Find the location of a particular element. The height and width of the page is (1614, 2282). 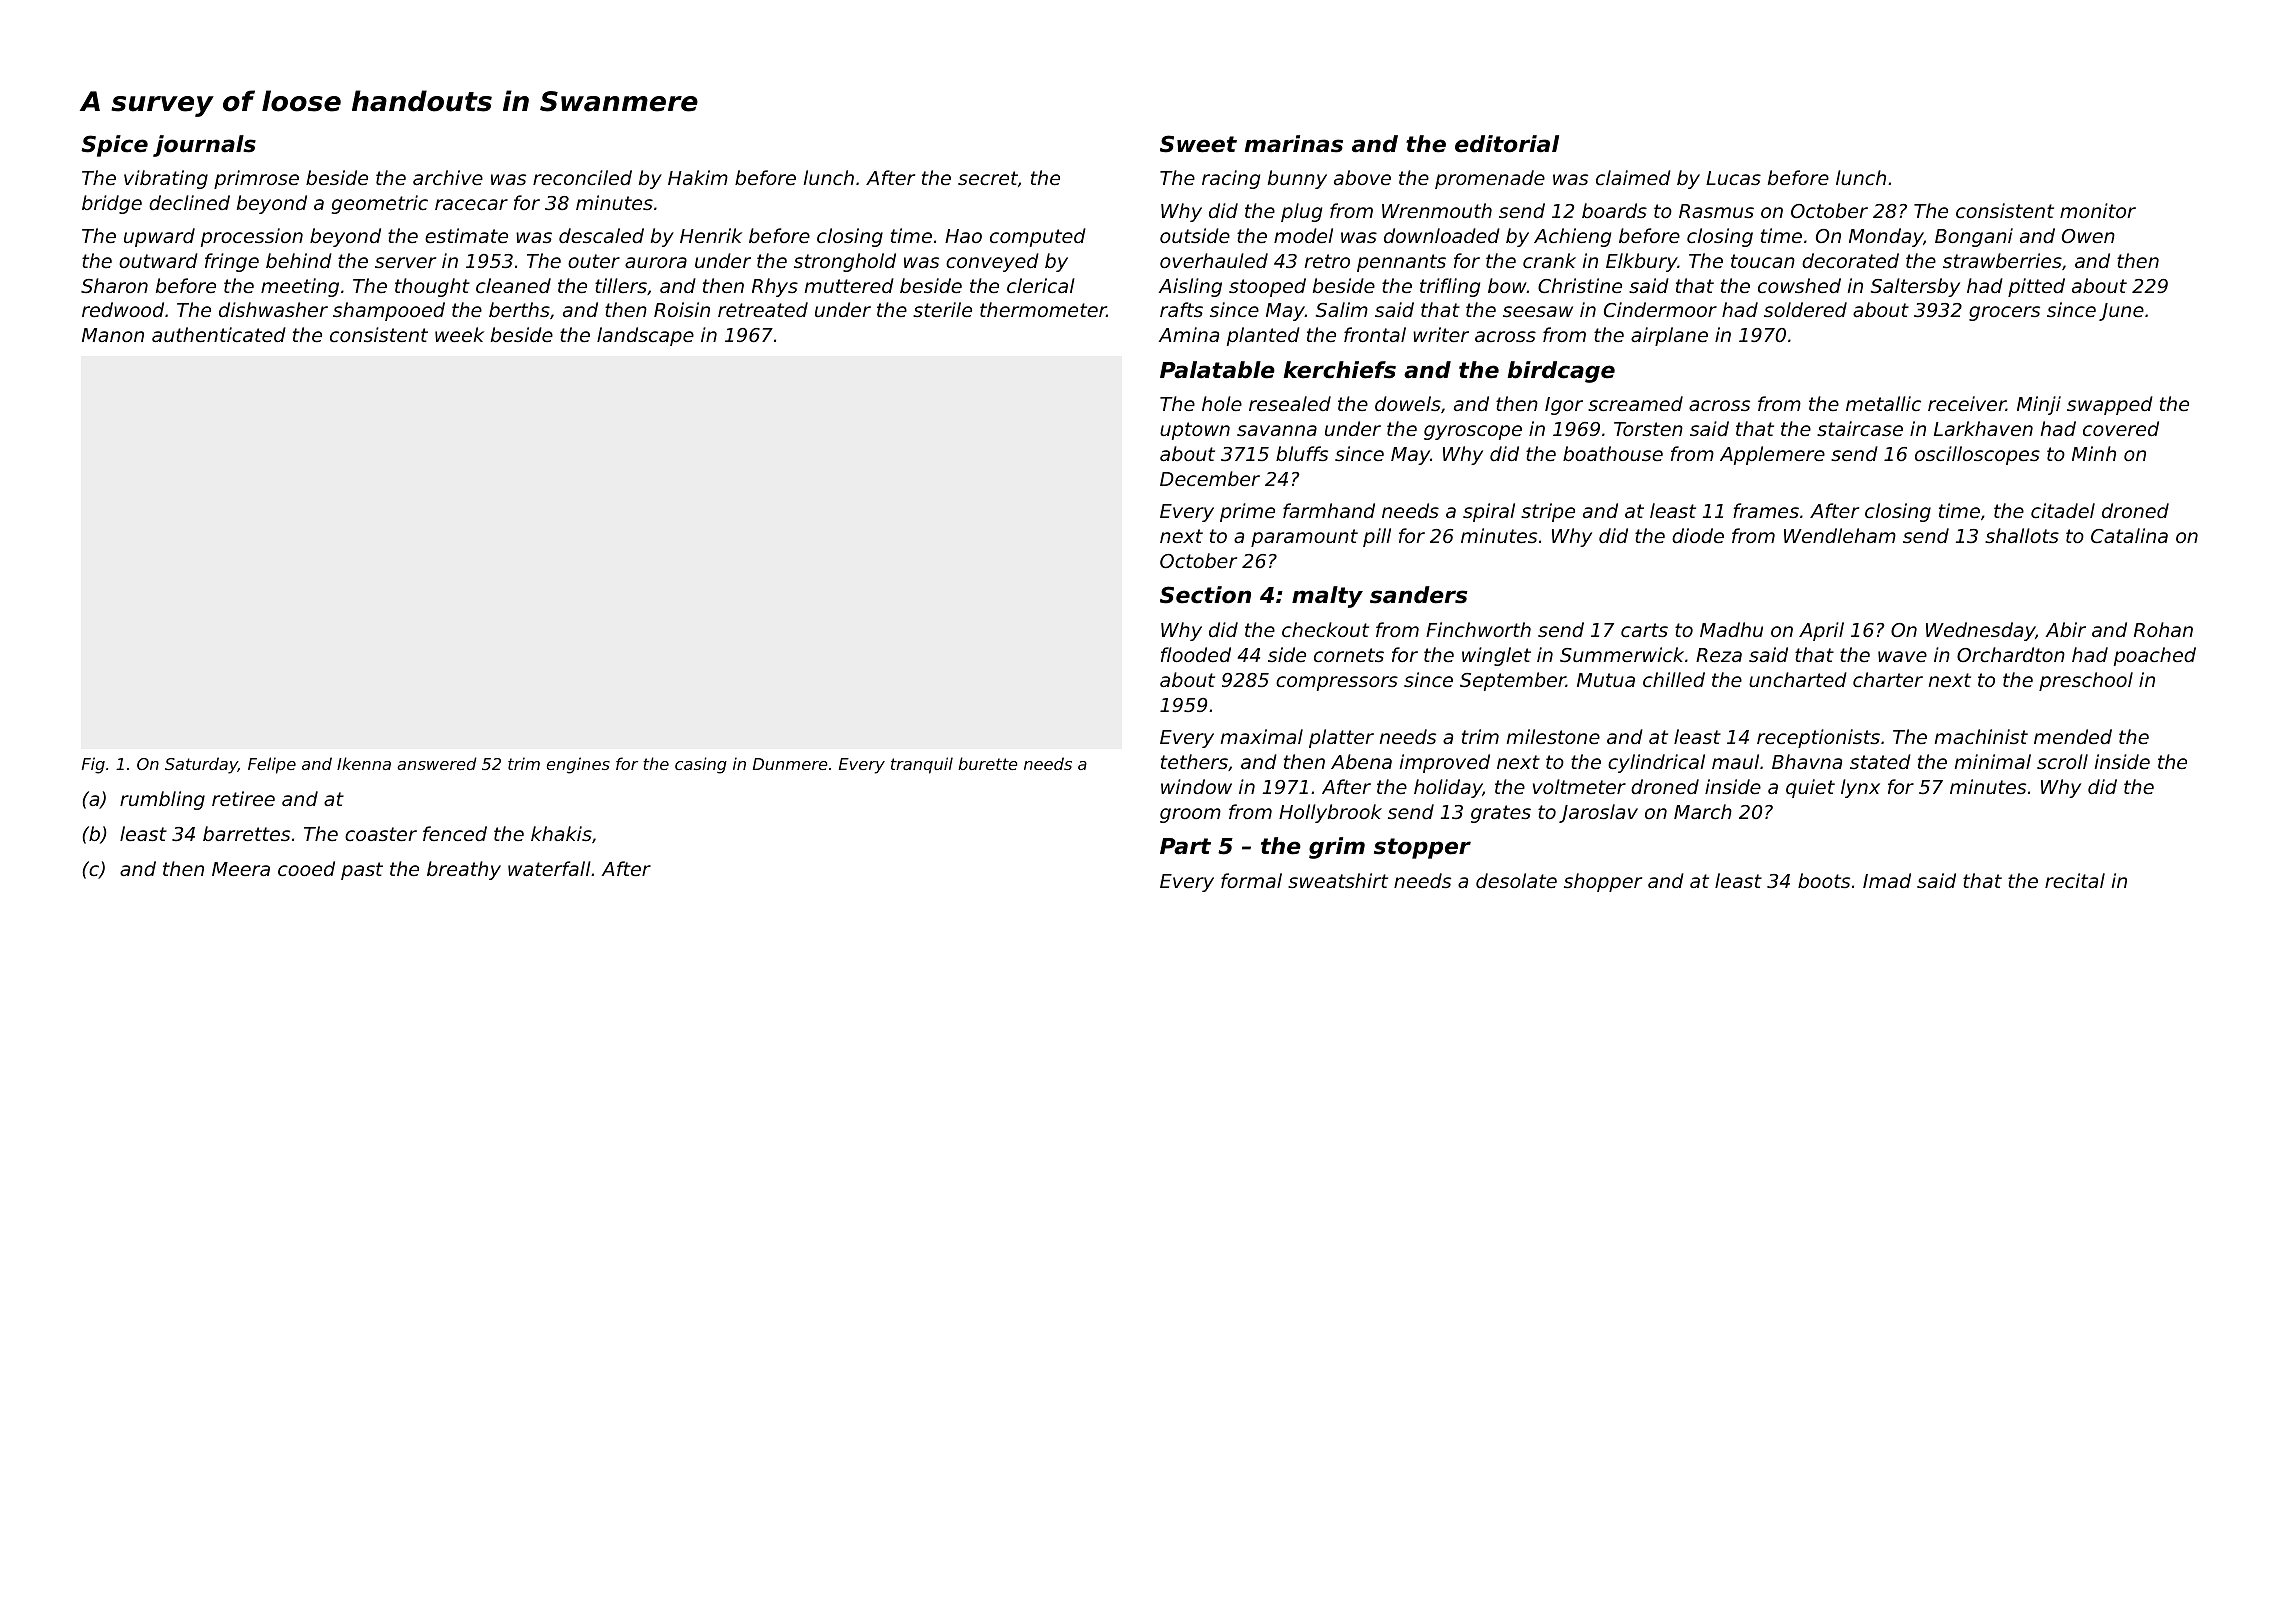

Section is located at coordinates (1205, 595).
